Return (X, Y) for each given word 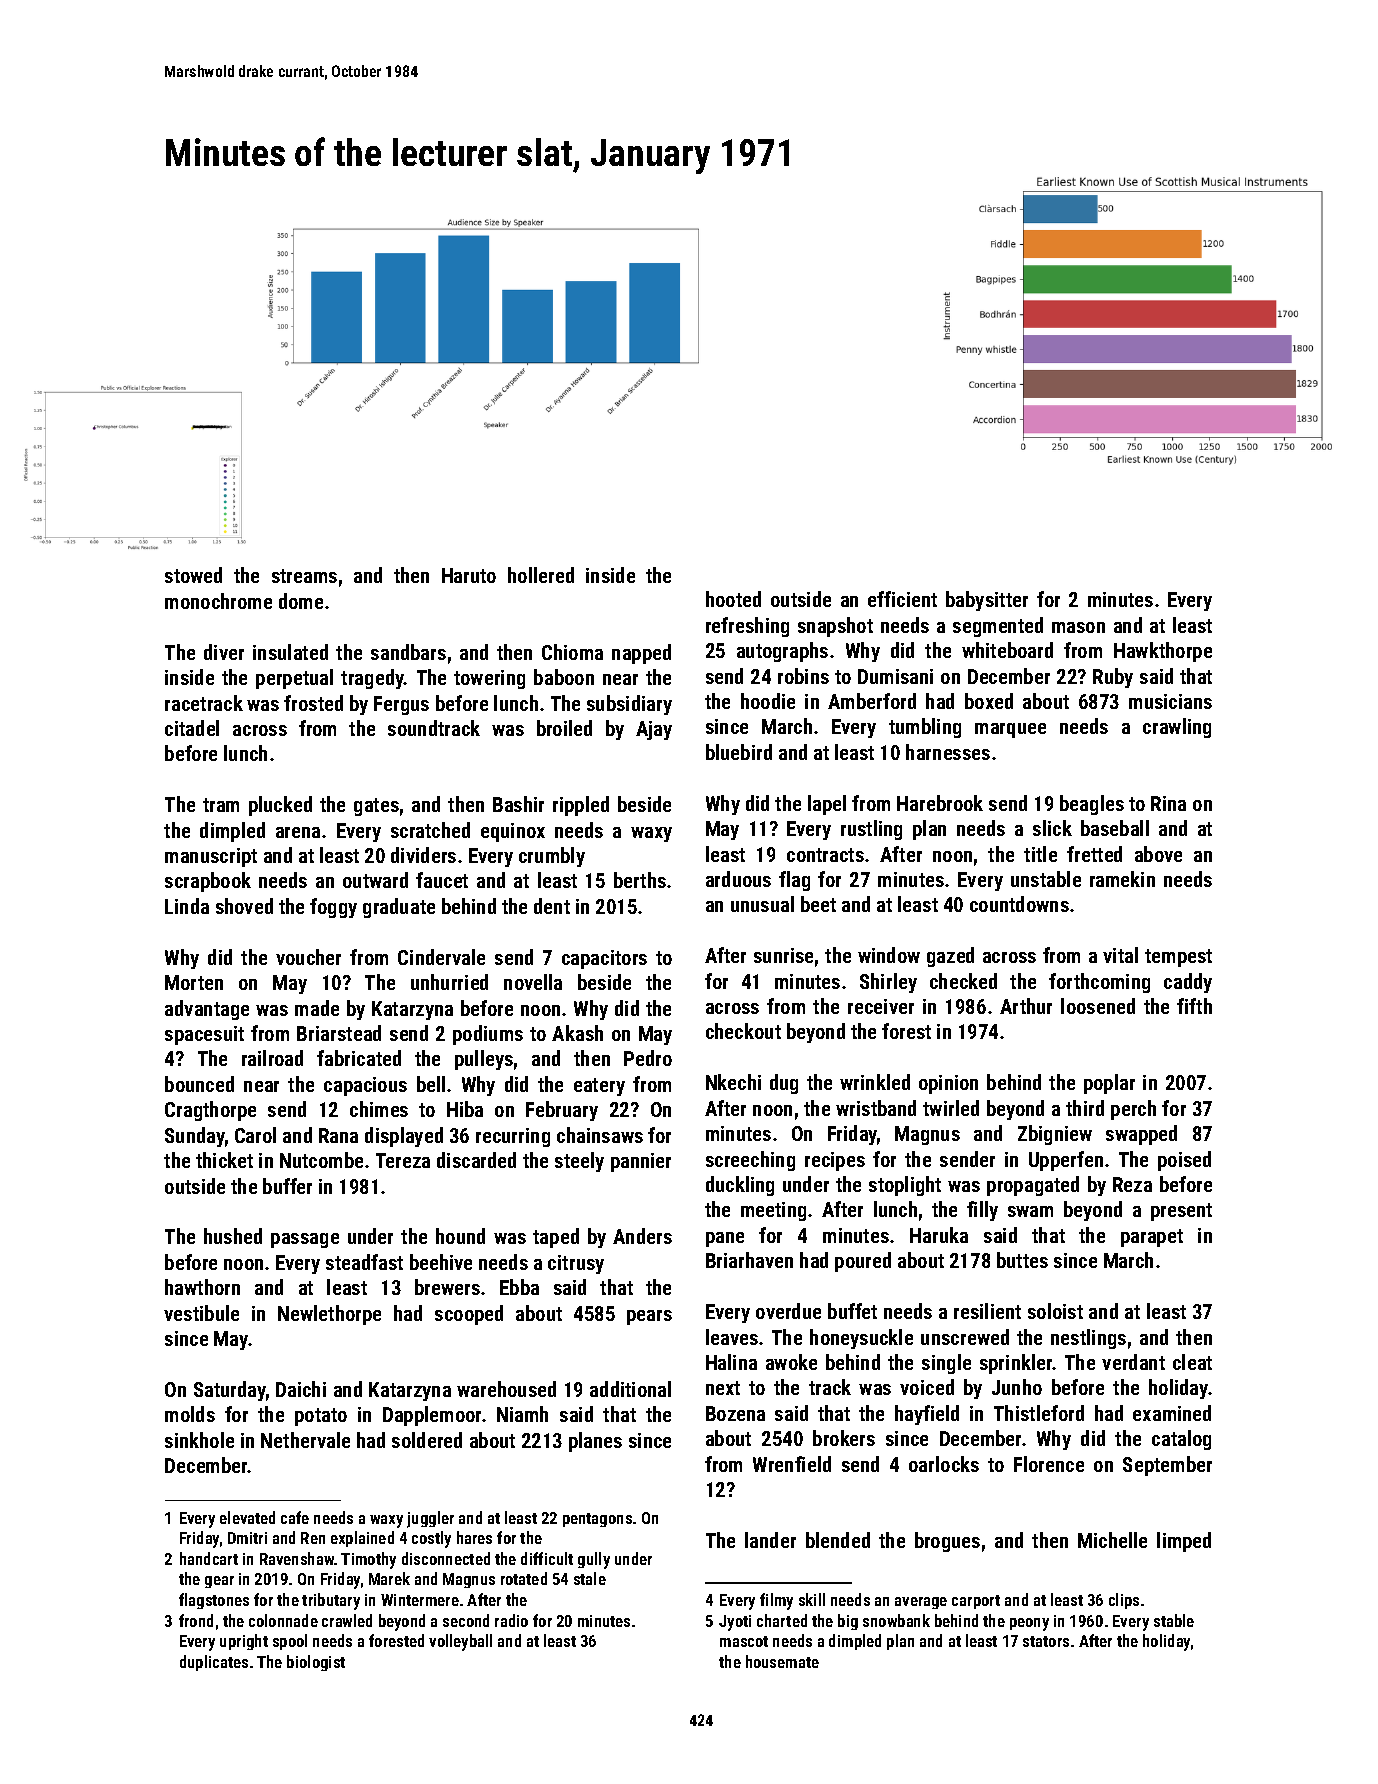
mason (1078, 627)
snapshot (835, 627)
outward (375, 880)
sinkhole (199, 1440)
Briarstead (339, 1033)
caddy (1188, 983)
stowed (193, 575)
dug (784, 1084)
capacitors (604, 959)
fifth (1194, 1006)
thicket (224, 1160)
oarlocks (944, 1464)
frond (196, 1620)
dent (552, 906)
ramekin (1122, 879)
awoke (791, 1362)
